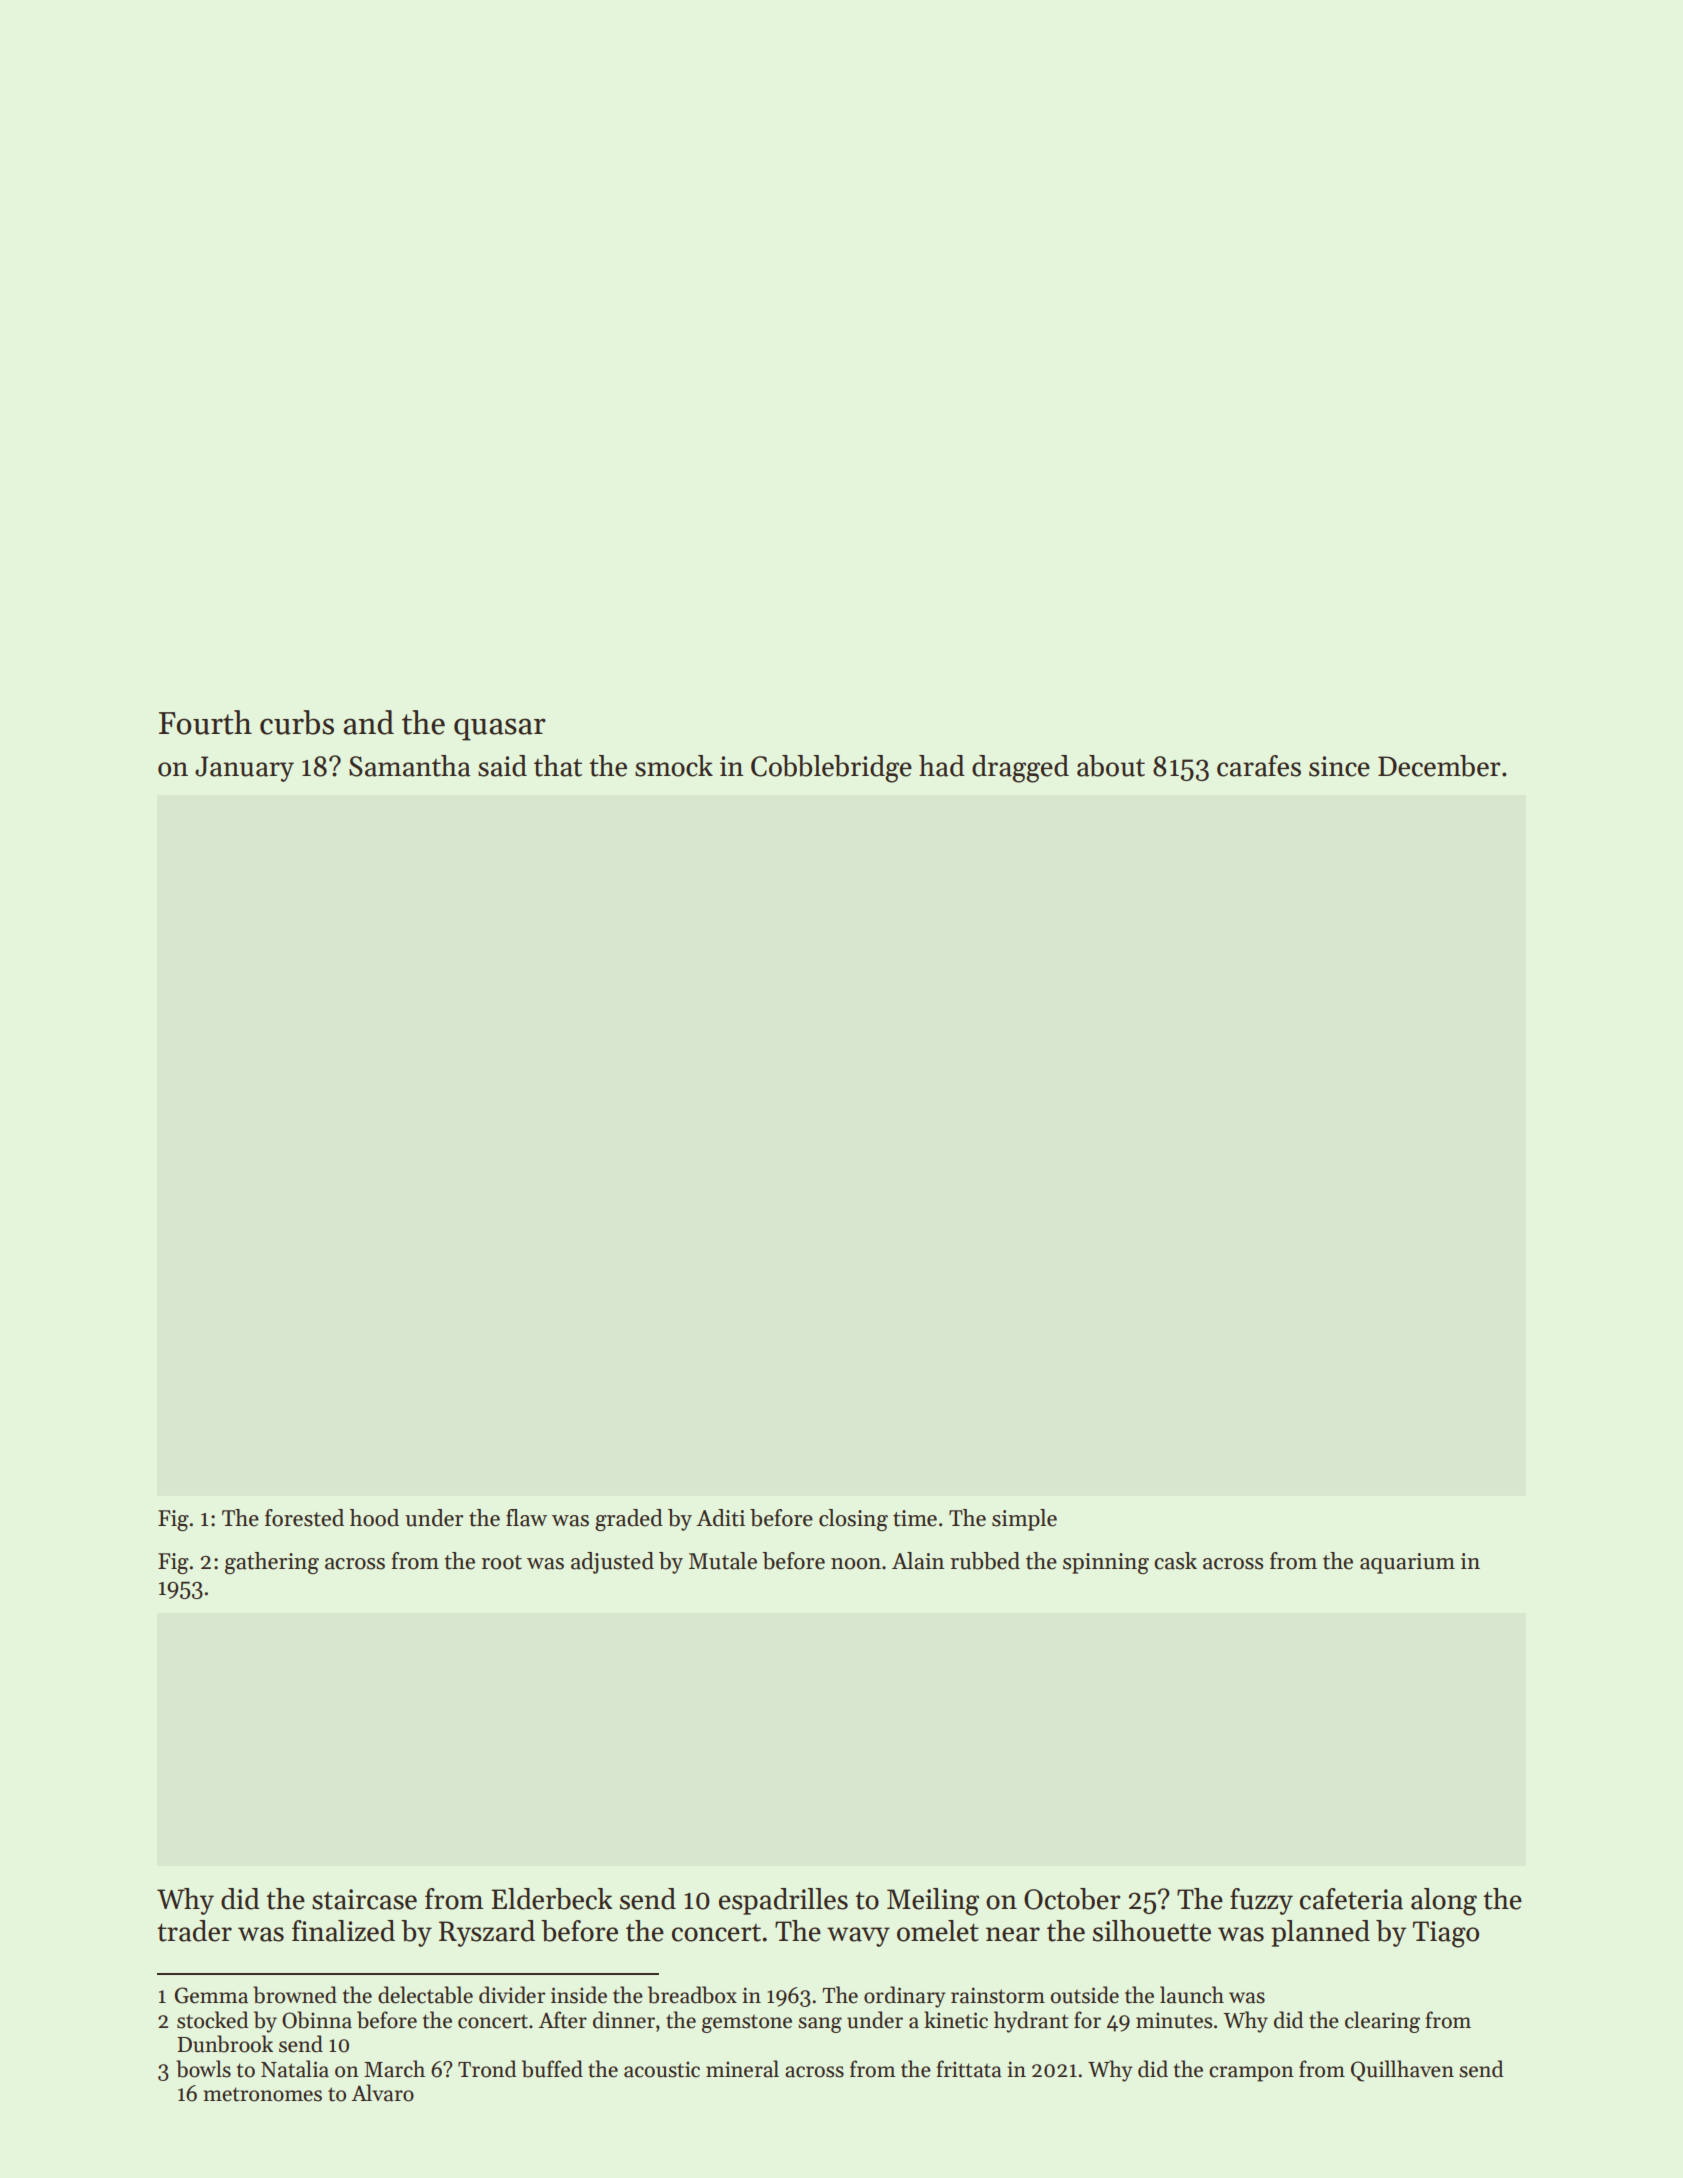  I want to click on Quillhaven, so click(1402, 2071).
